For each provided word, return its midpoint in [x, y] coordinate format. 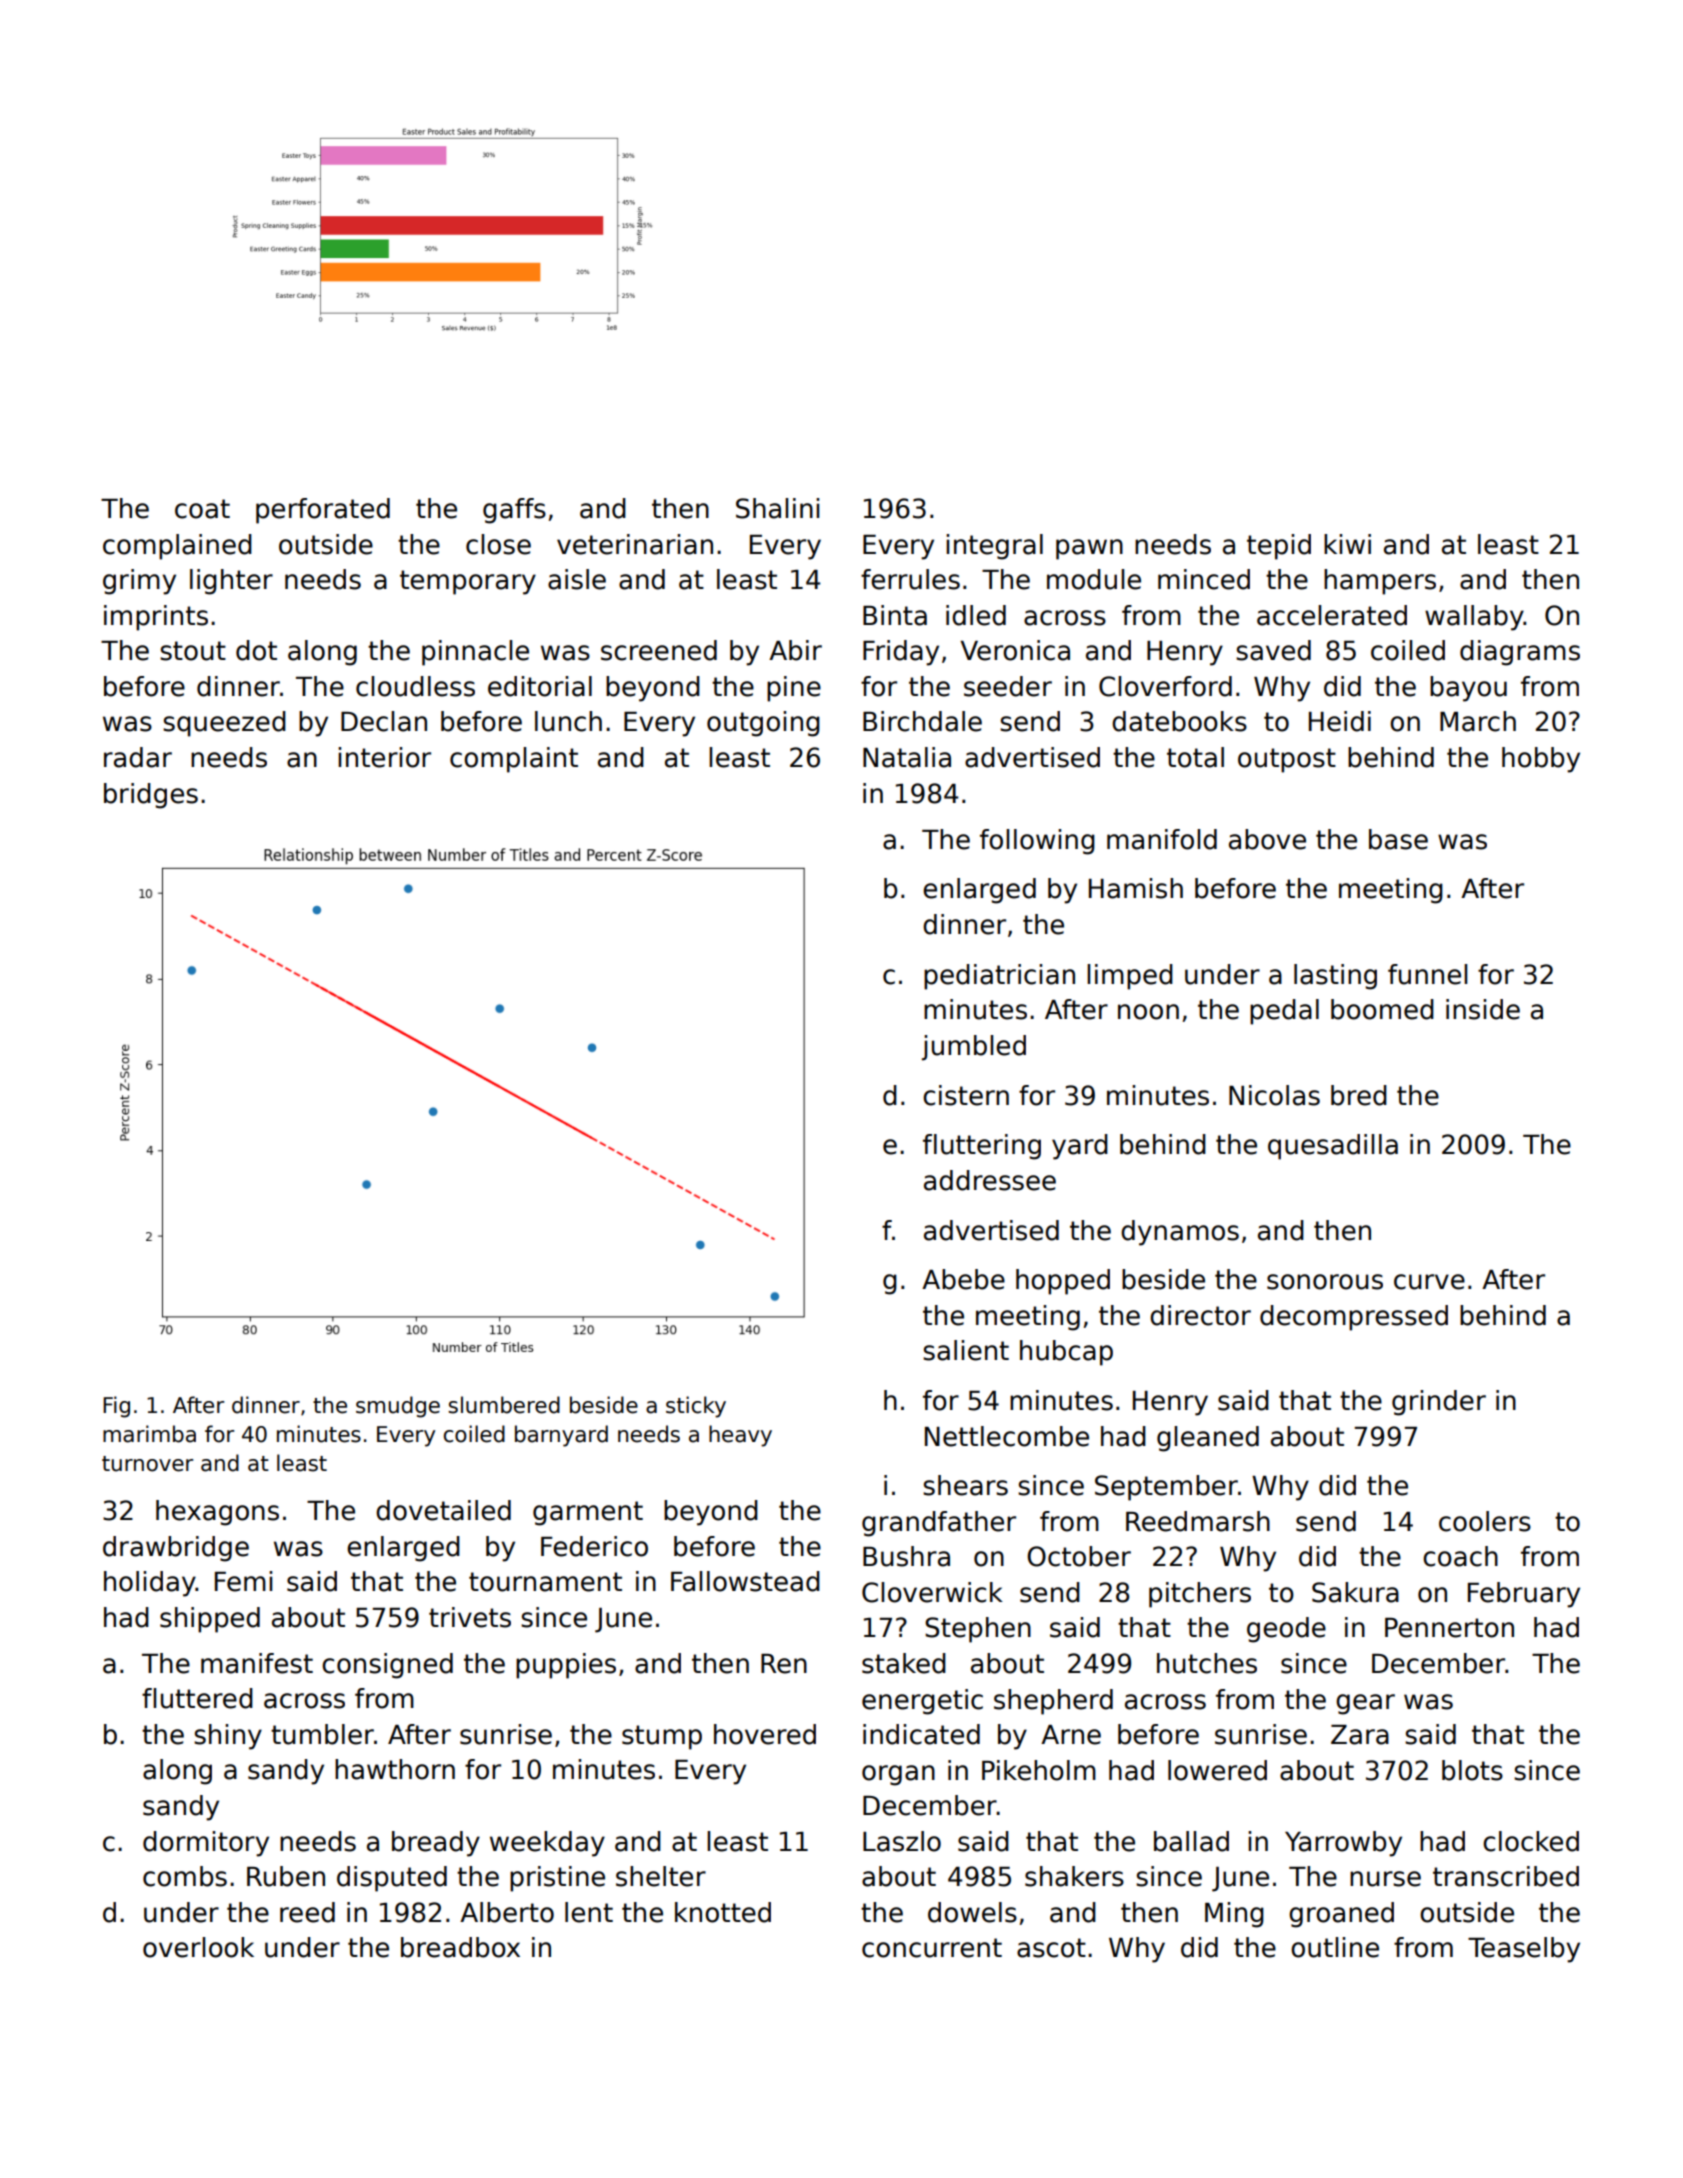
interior [384, 757]
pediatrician [999, 977]
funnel [1427, 974]
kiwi [1347, 544]
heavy [740, 1436]
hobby [1541, 760]
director [1200, 1315]
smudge [398, 1407]
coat [202, 509]
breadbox [460, 1947]
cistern [966, 1095]
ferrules [910, 579]
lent [589, 1912]
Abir [795, 650]
